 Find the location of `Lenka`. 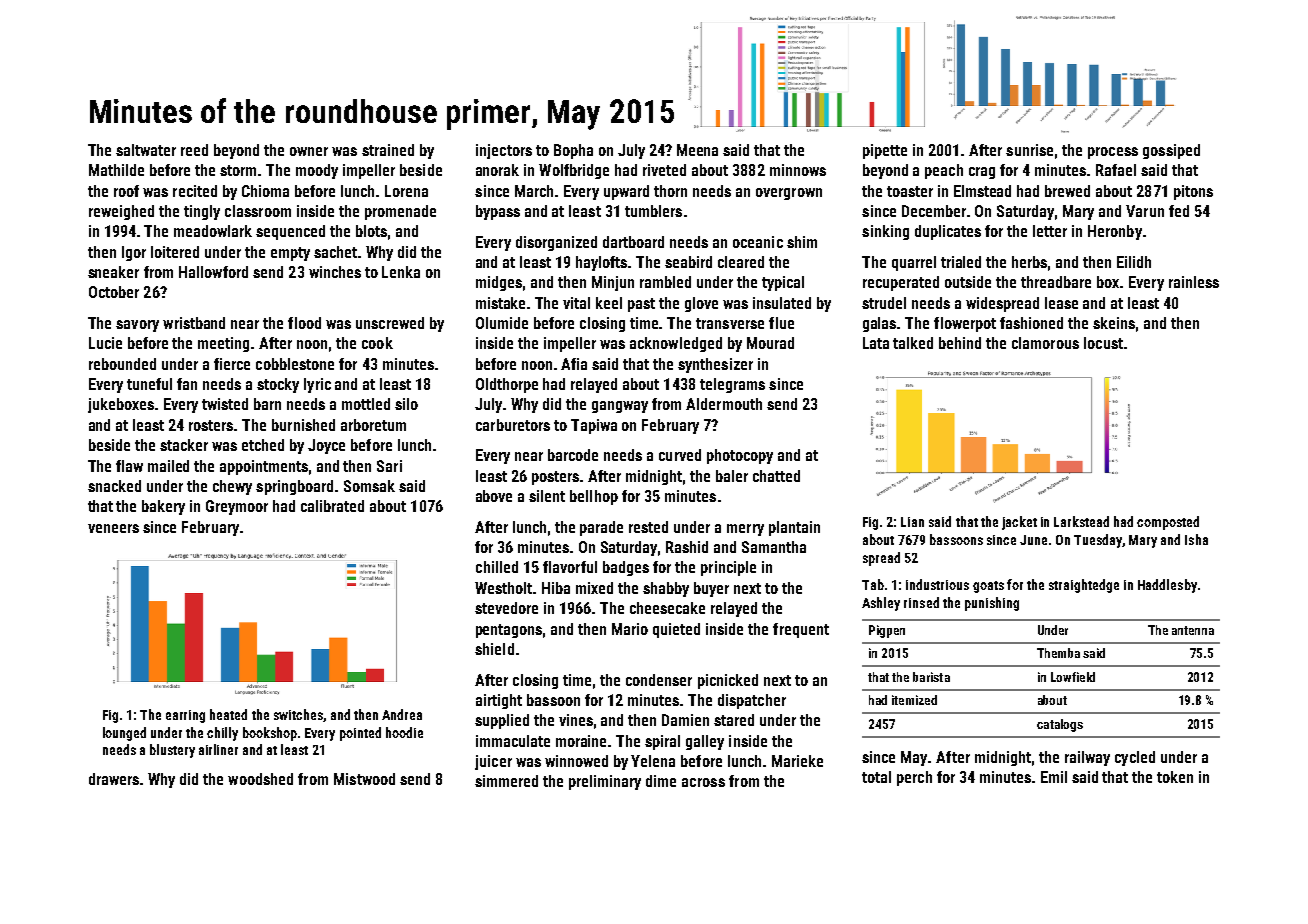

Lenka is located at coordinates (401, 272).
